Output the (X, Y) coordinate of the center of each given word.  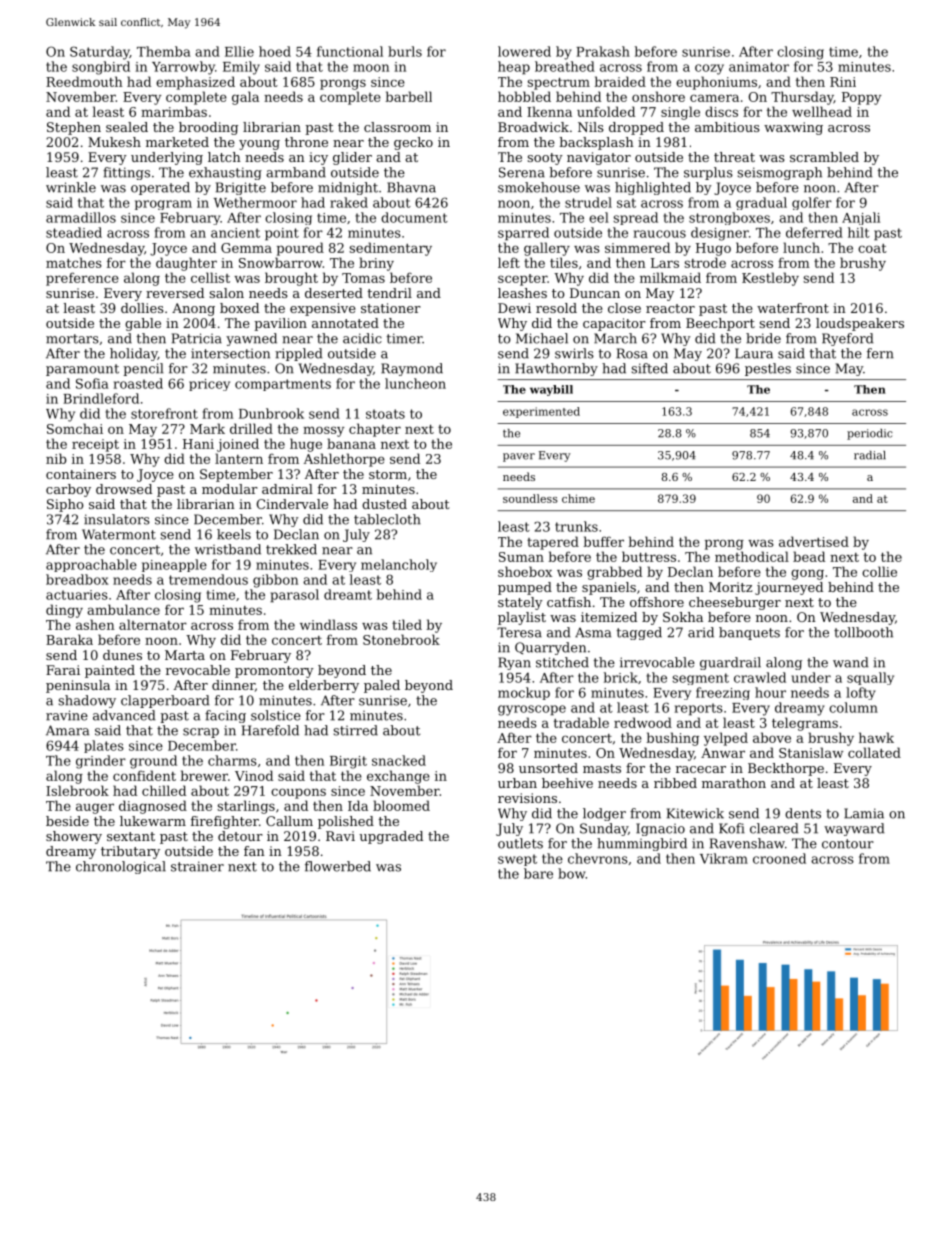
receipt (95, 445)
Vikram (724, 858)
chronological (121, 867)
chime (578, 498)
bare (538, 873)
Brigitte (241, 188)
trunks (576, 526)
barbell (408, 96)
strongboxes (729, 218)
